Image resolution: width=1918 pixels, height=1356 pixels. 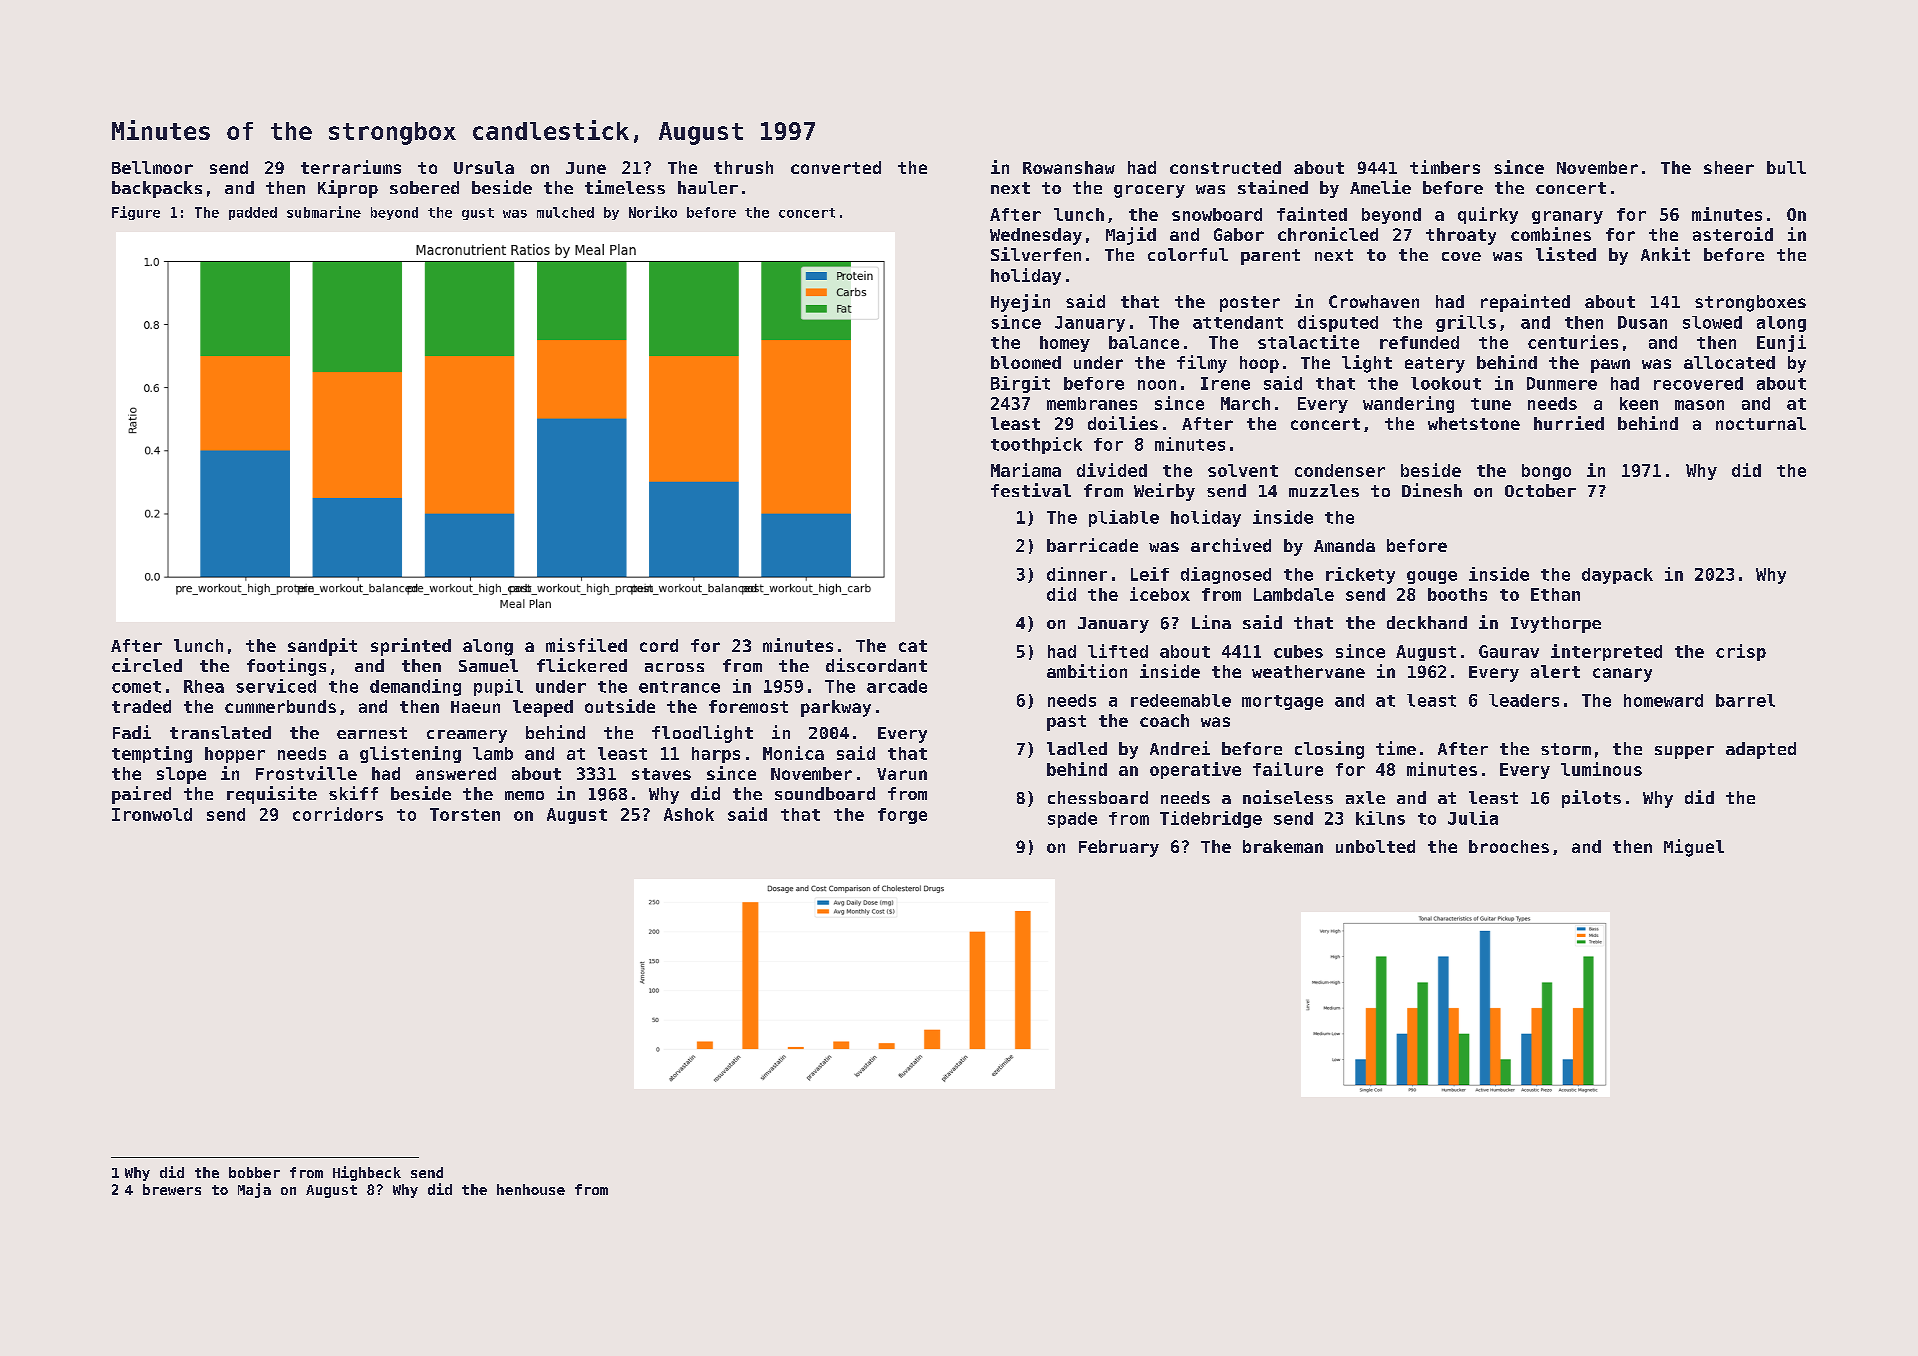 I want to click on skiff, so click(x=353, y=793).
